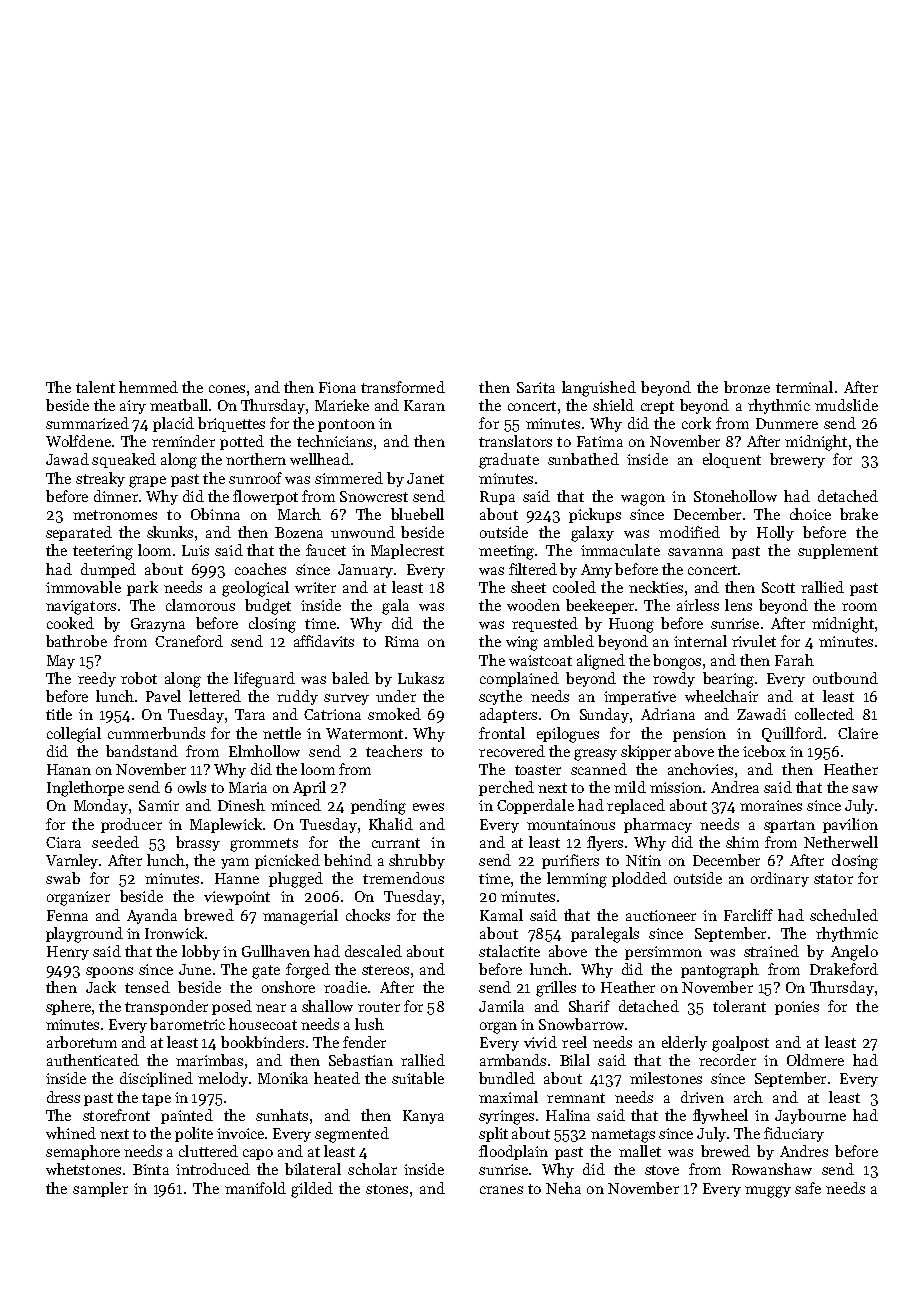 Image resolution: width=924 pixels, height=1314 pixels. What do you see at coordinates (720, 971) in the screenshot?
I see `pantograph` at bounding box center [720, 971].
